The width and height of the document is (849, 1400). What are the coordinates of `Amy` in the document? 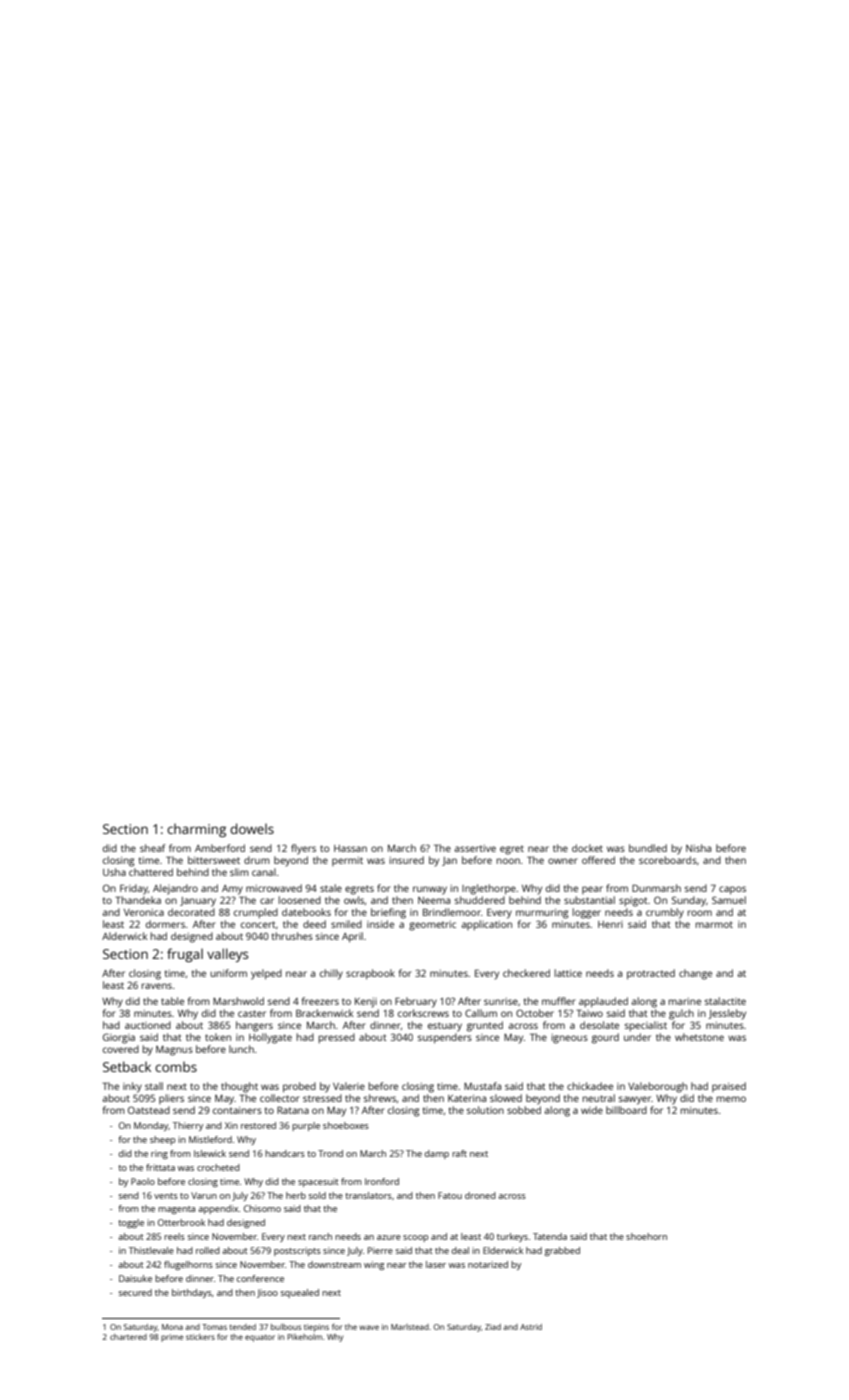 It's located at (232, 890).
